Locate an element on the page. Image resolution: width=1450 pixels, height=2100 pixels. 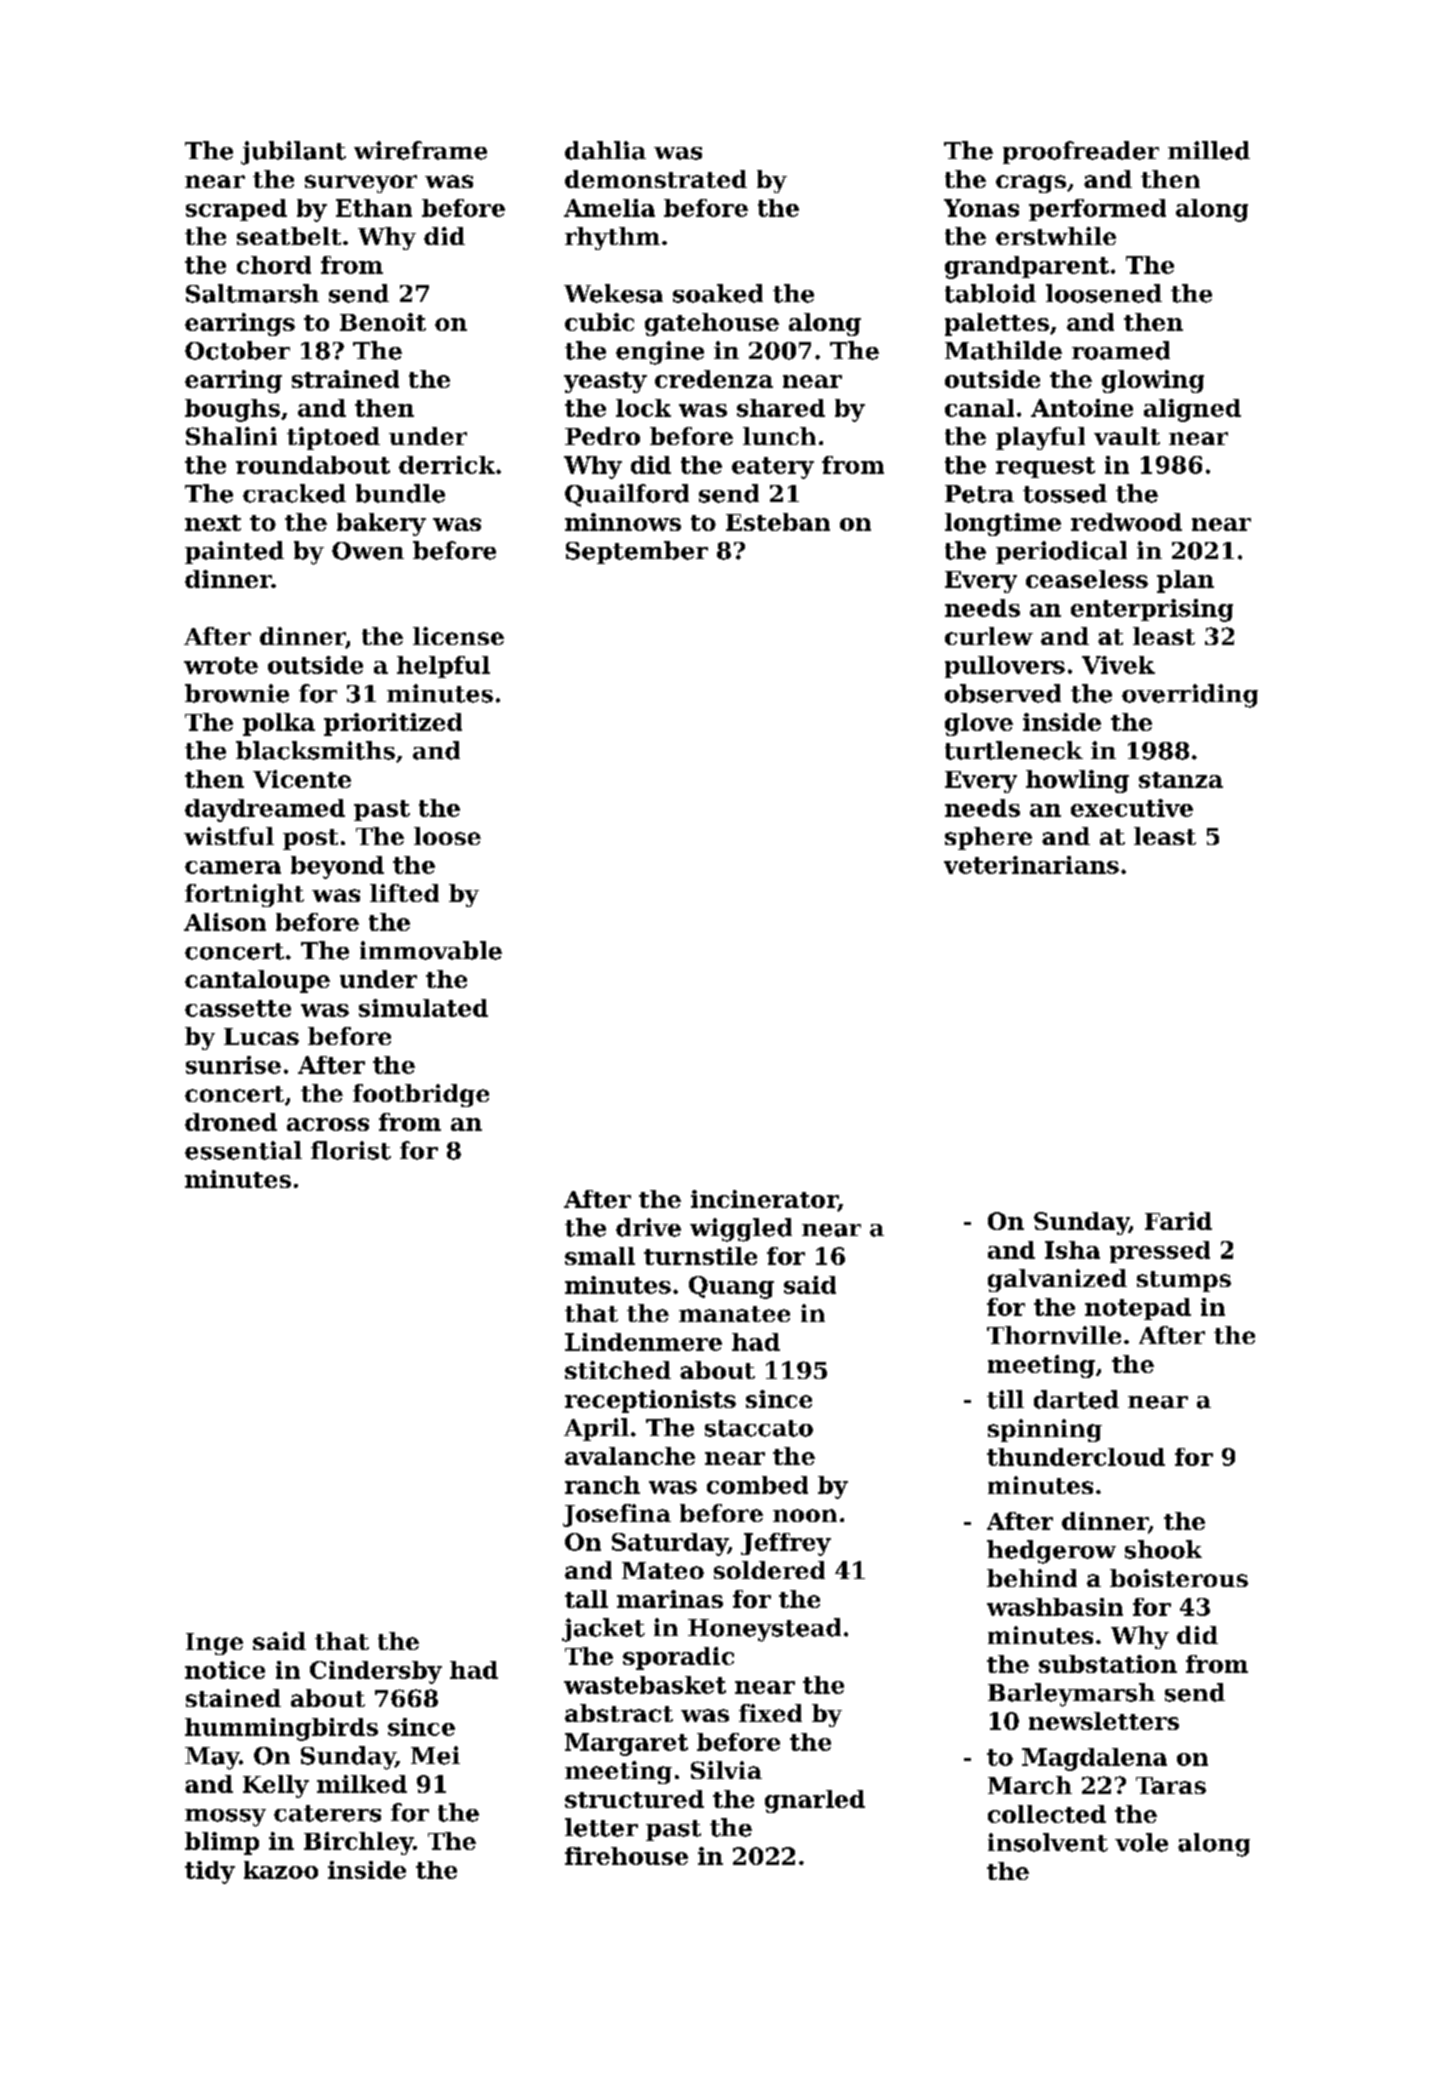
veterinarians is located at coordinates (1031, 865).
